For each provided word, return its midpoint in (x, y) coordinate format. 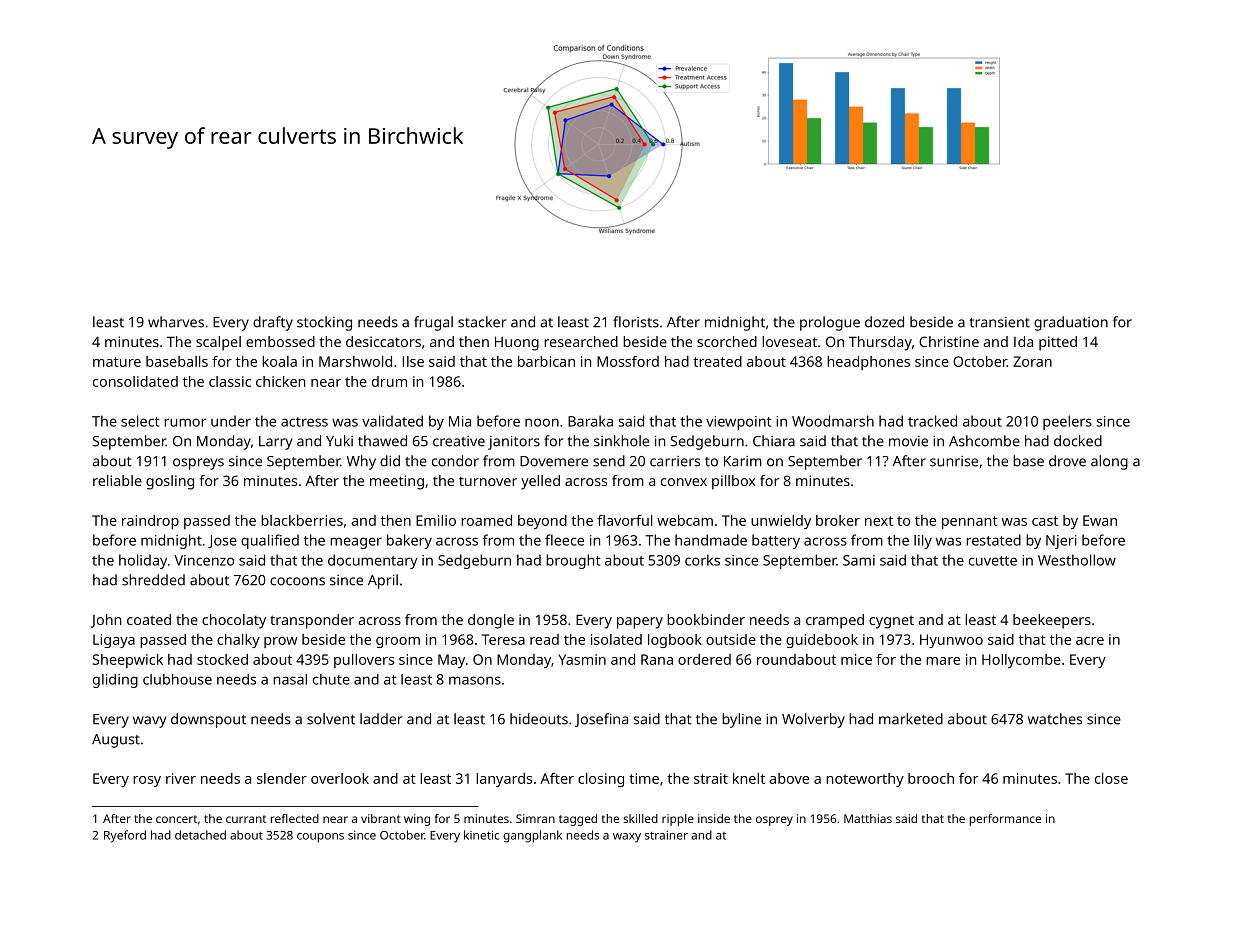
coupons (320, 838)
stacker (482, 322)
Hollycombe (1021, 661)
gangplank (532, 836)
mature (117, 362)
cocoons (297, 581)
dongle (491, 621)
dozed (884, 322)
